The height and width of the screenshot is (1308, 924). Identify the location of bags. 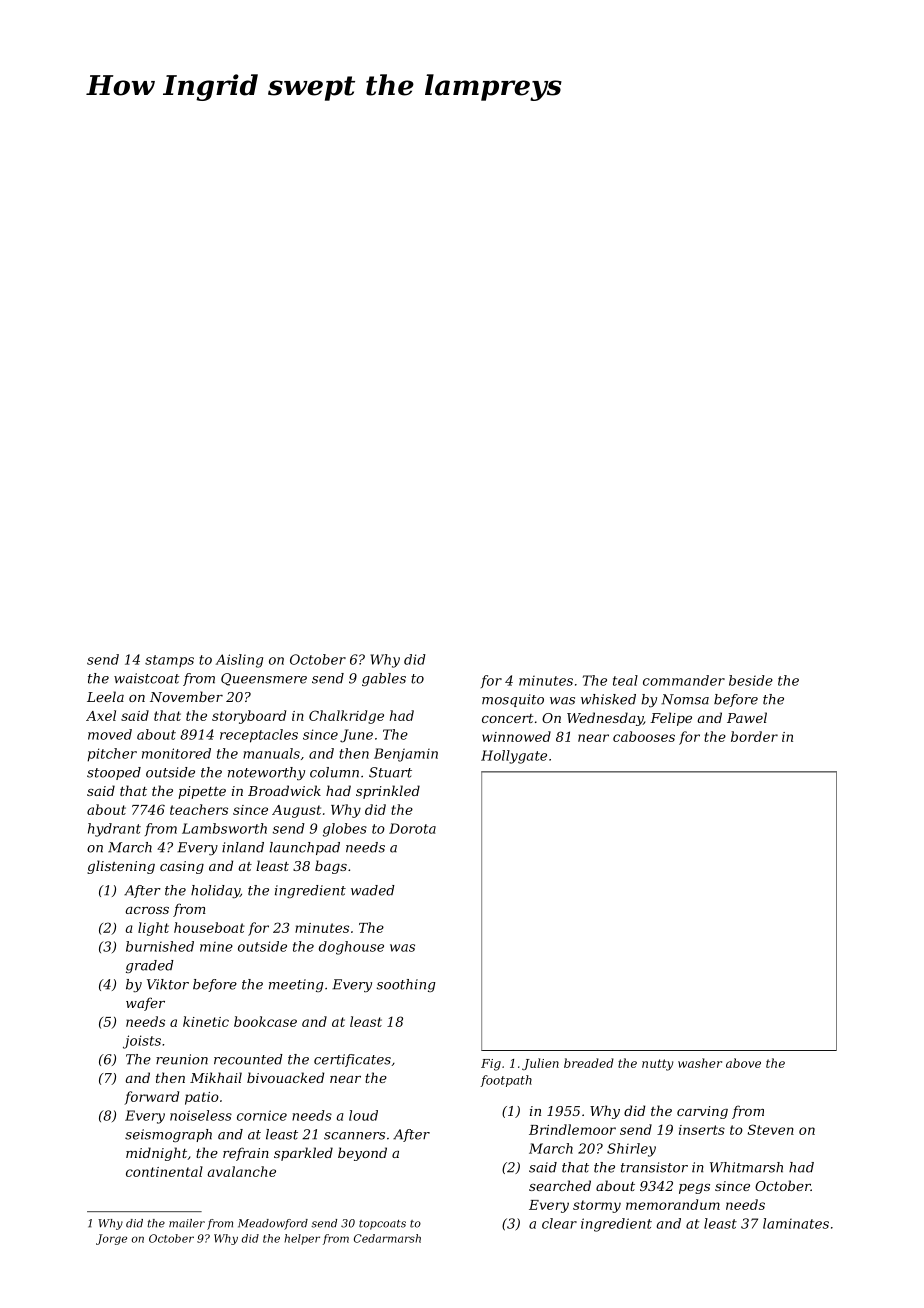
(331, 867).
